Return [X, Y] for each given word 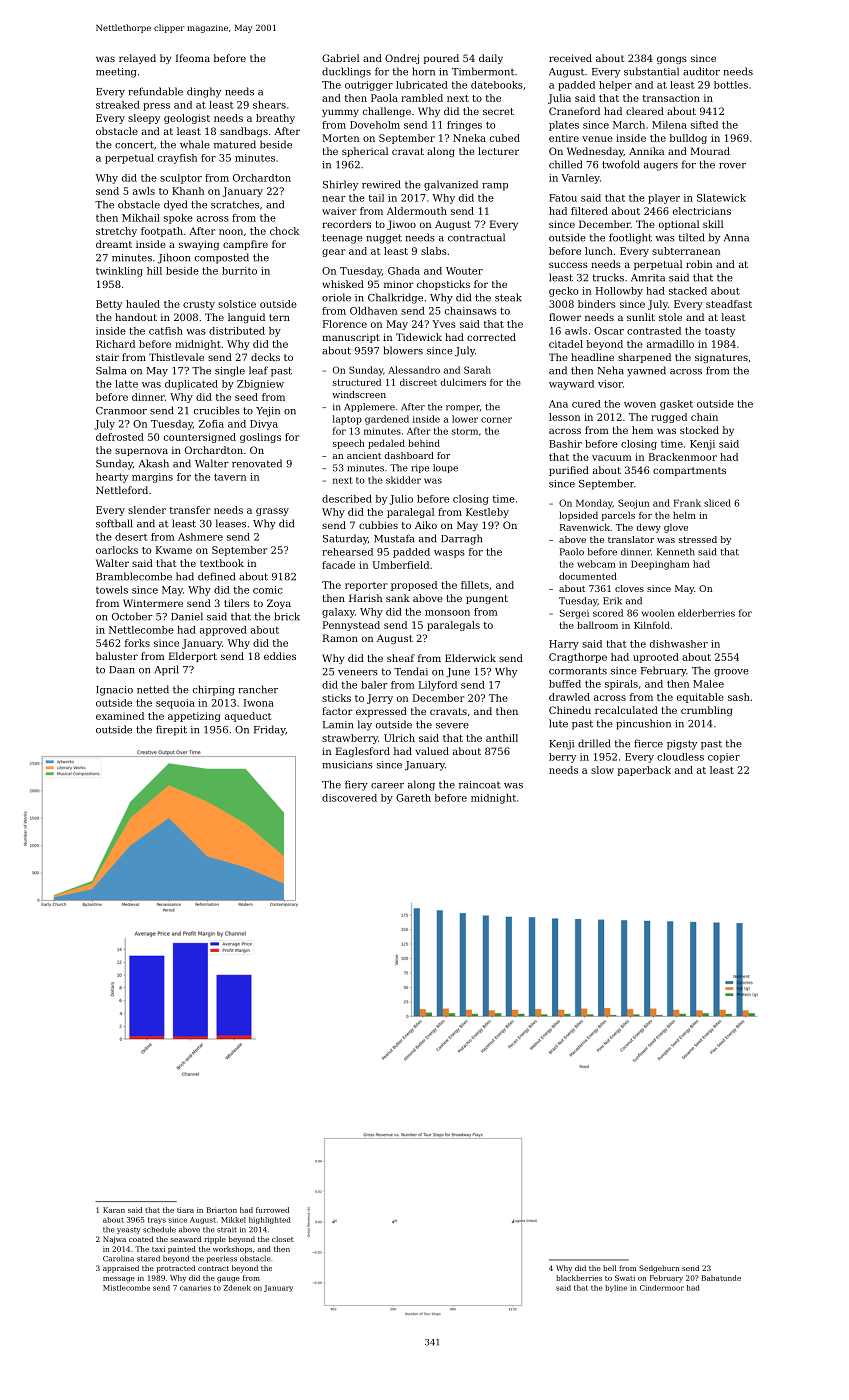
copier [724, 758]
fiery [356, 785]
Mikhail [141, 218]
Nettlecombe [141, 630]
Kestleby [487, 513]
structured [357, 382]
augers [661, 167]
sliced [717, 503]
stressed [698, 539]
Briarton [222, 1210]
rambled [422, 98]
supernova [141, 452]
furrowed [272, 1210]
